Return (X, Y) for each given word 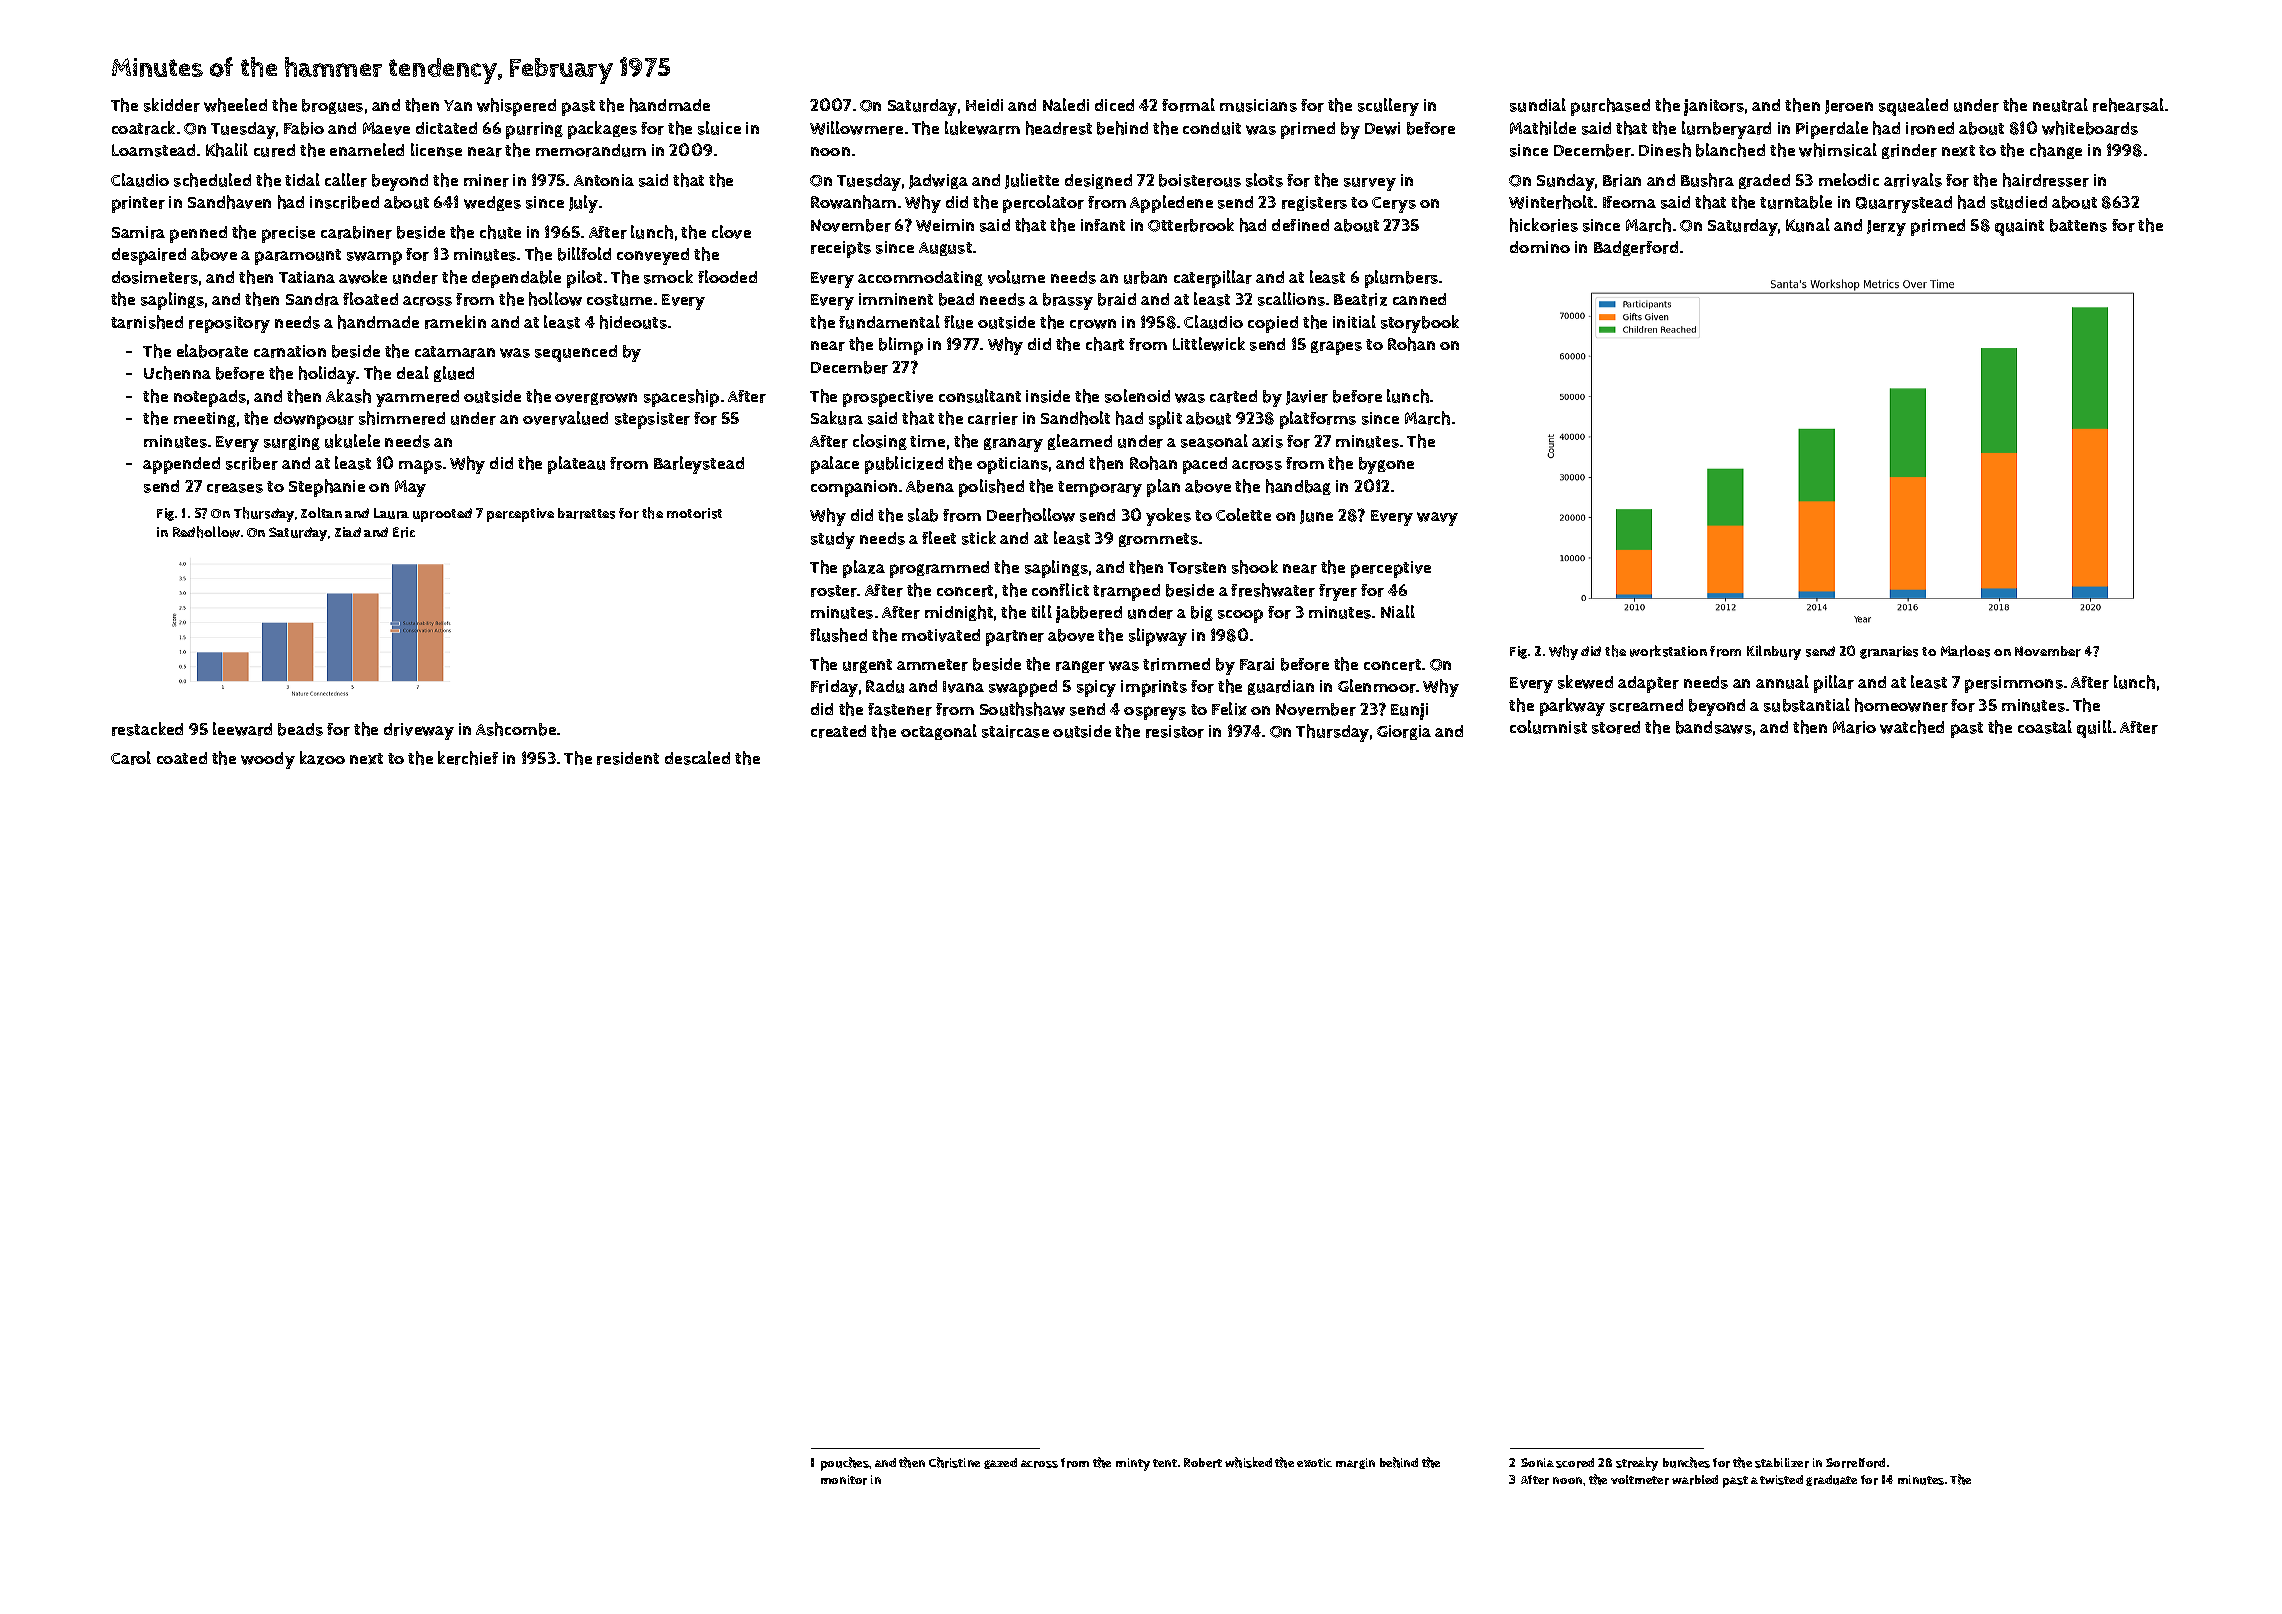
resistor (1175, 731)
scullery (1388, 107)
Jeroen (1849, 107)
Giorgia (1404, 732)
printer (138, 204)
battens (2078, 225)
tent (1165, 1463)
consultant (980, 396)
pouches (845, 1464)
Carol (131, 758)
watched (1912, 727)
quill (2094, 729)
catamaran (455, 352)
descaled (697, 758)
